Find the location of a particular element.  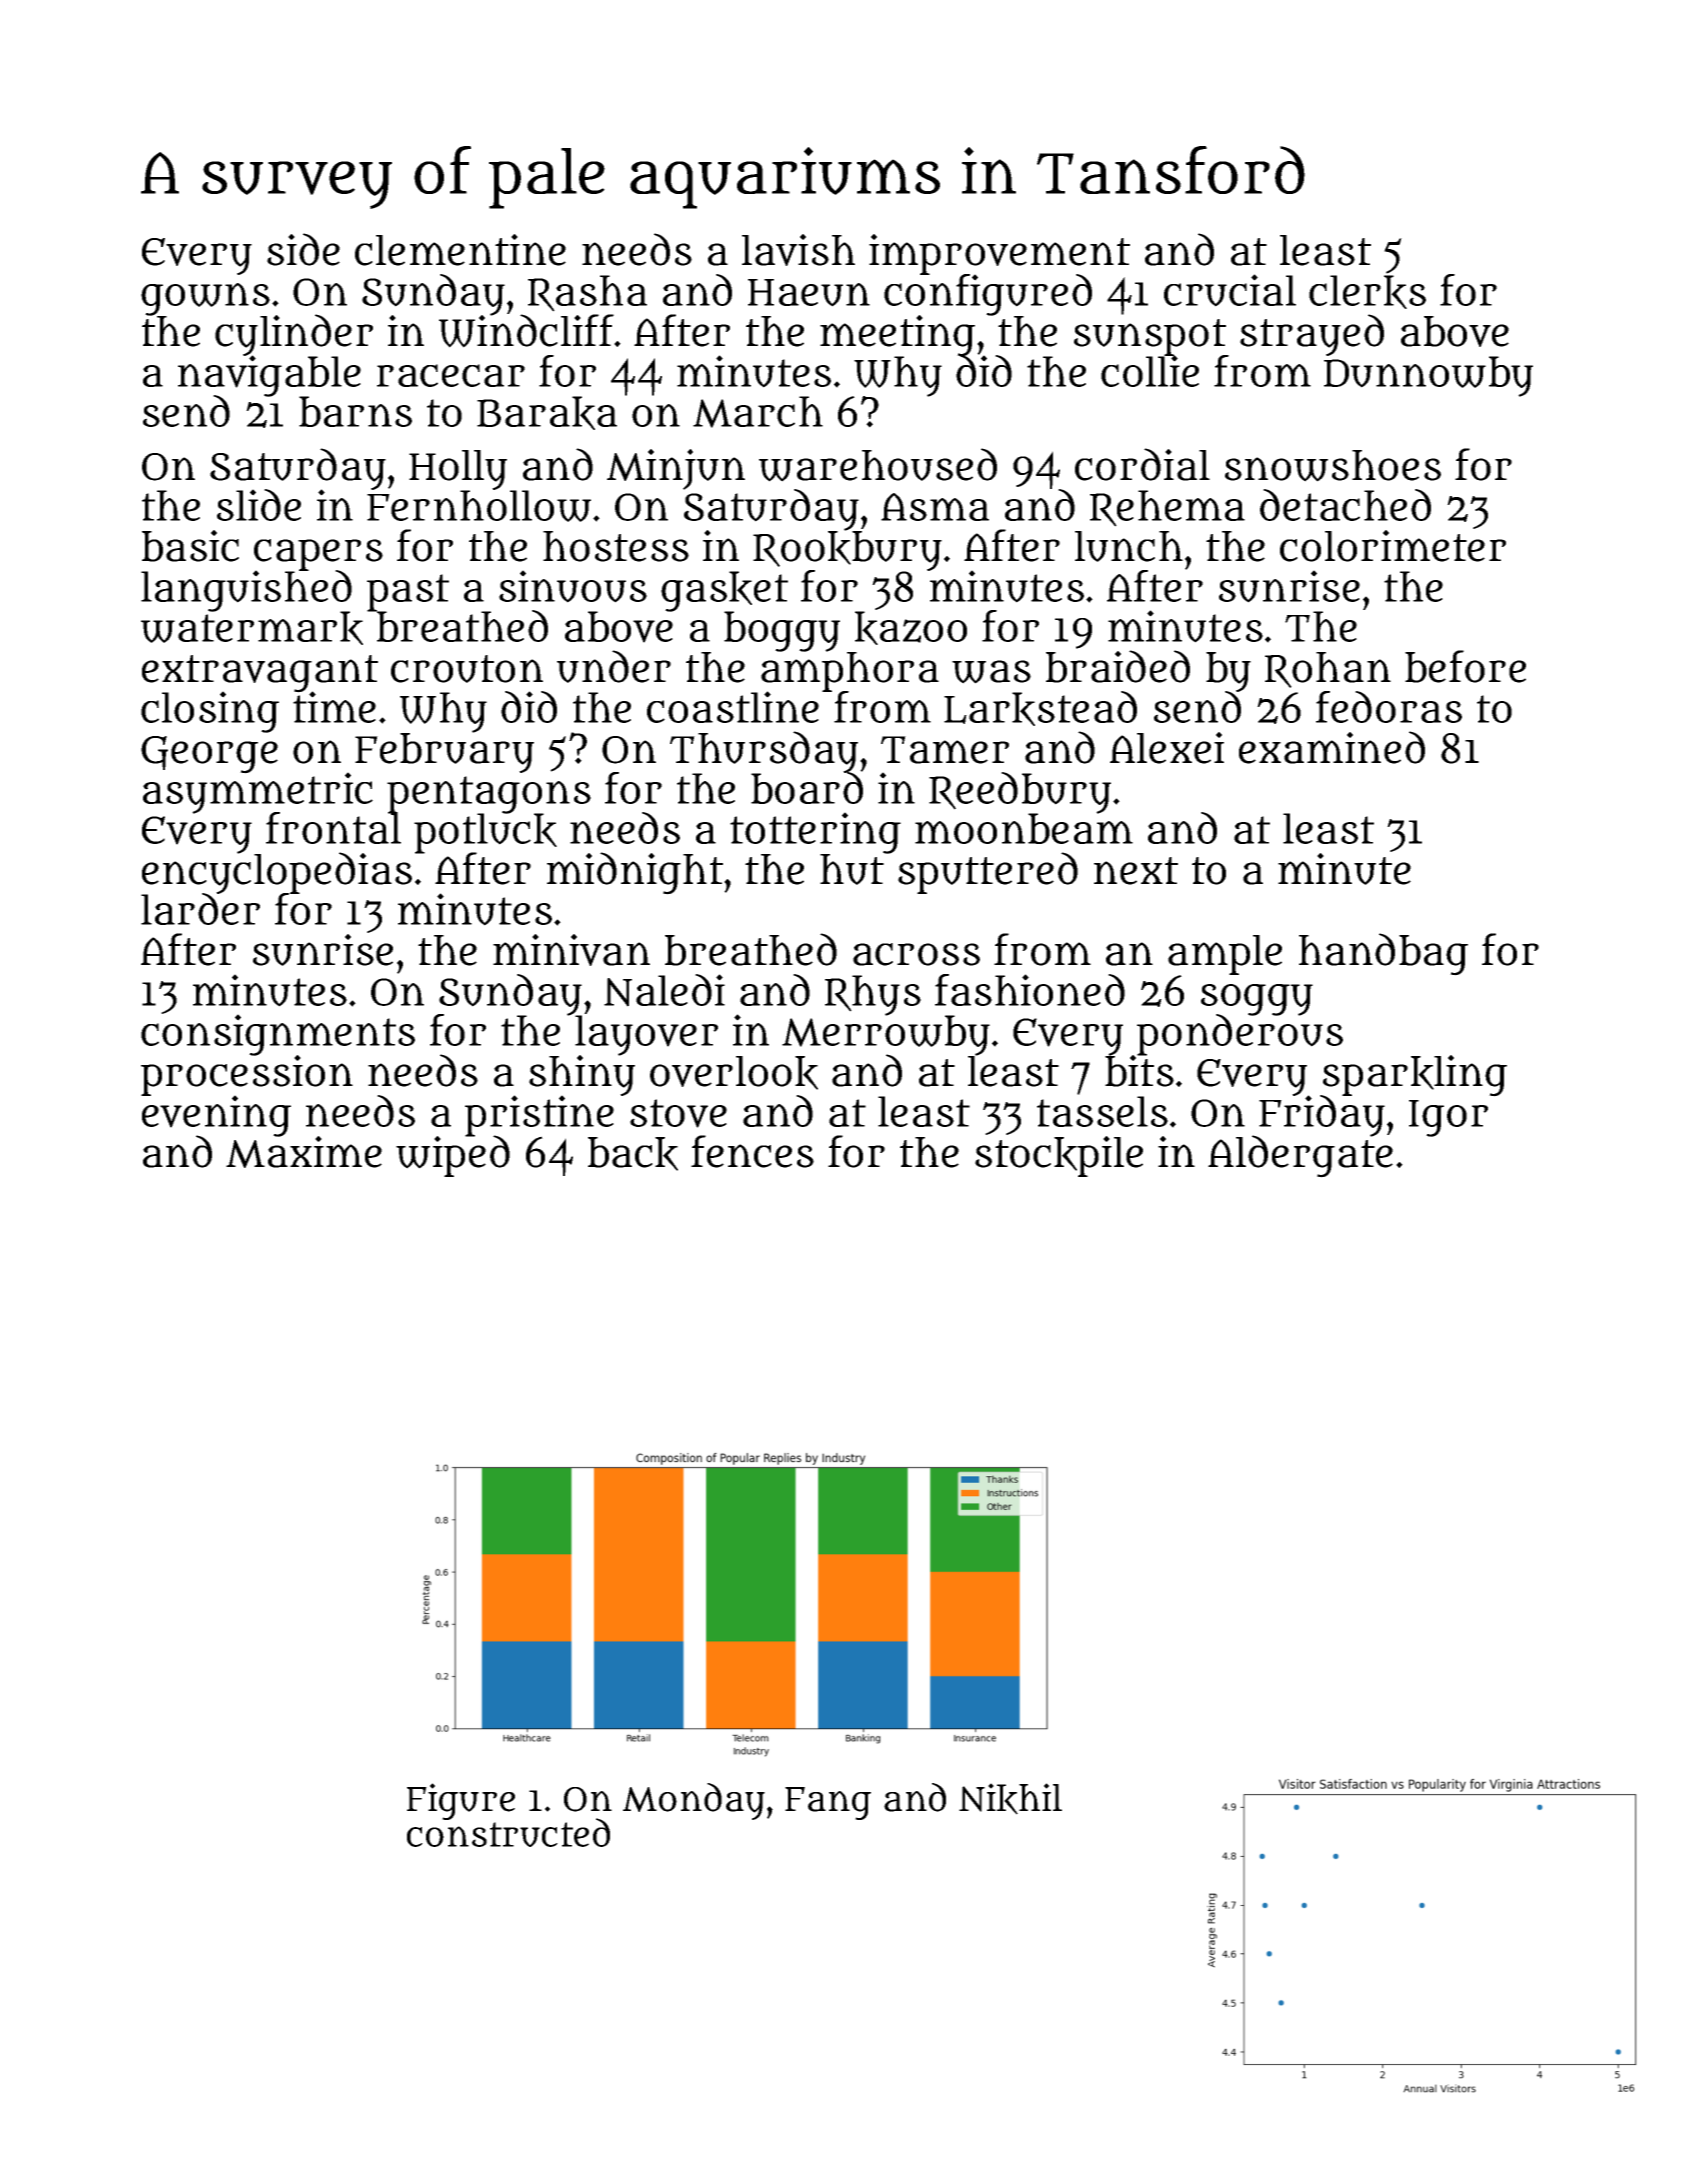

evening is located at coordinates (216, 1116).
